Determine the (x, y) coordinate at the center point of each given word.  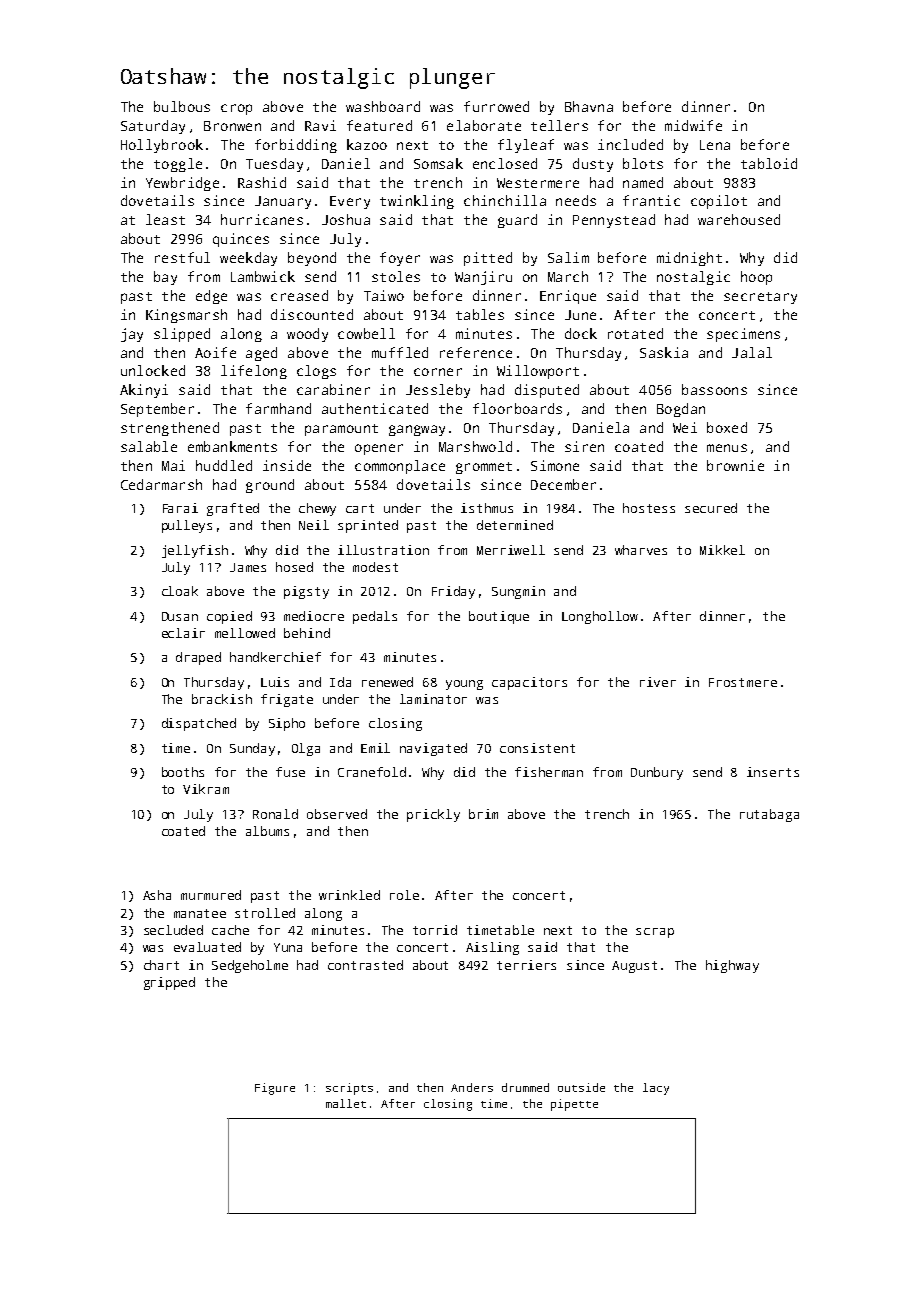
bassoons (714, 389)
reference (476, 352)
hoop (756, 278)
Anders (472, 1087)
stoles (396, 276)
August (634, 967)
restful (182, 257)
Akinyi (144, 391)
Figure (275, 1089)
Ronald (275, 814)
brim (483, 814)
